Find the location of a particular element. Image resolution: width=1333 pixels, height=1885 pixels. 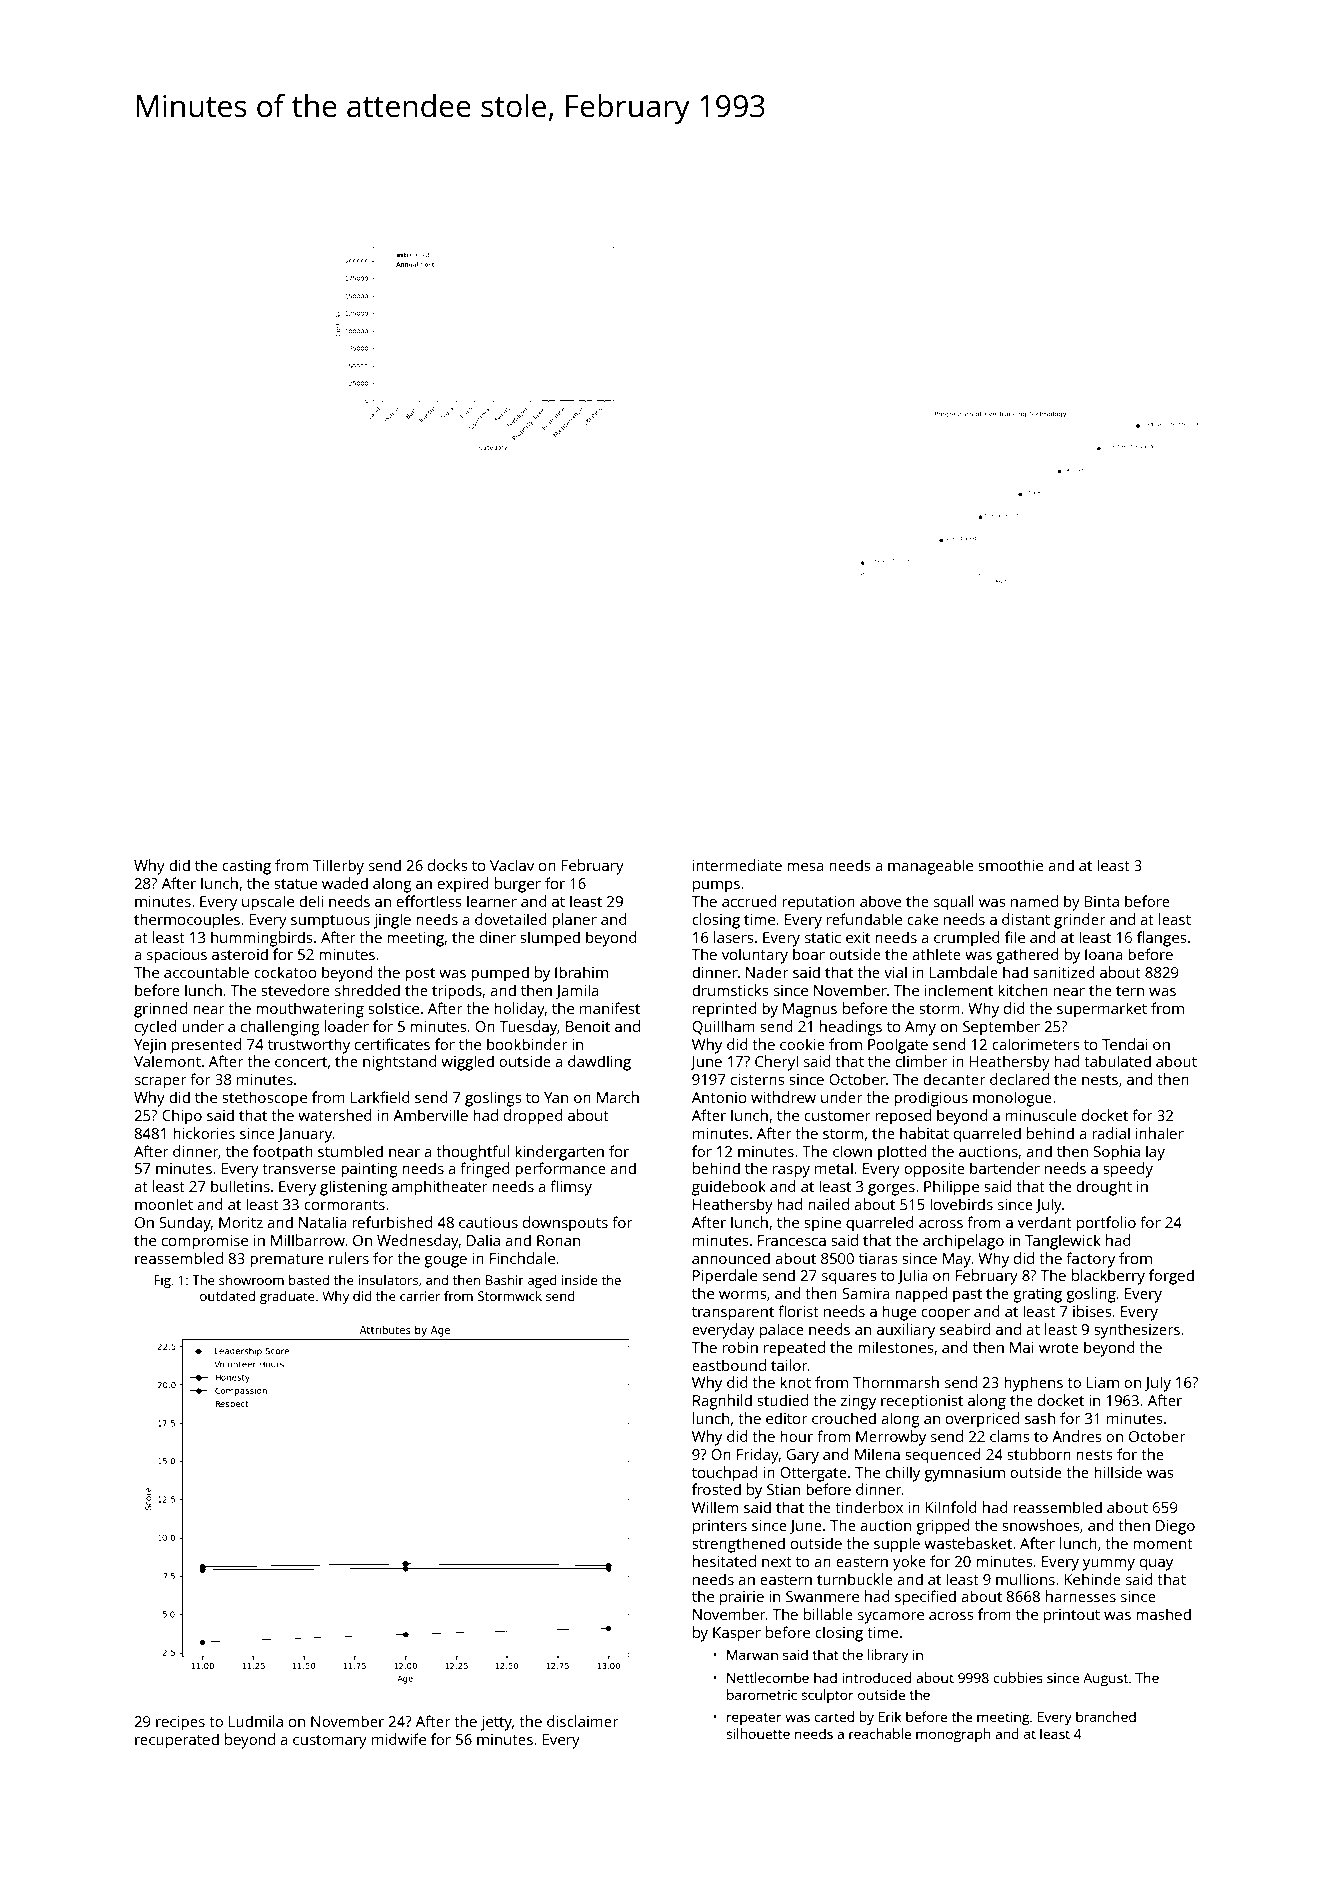

guidebook is located at coordinates (729, 1188).
